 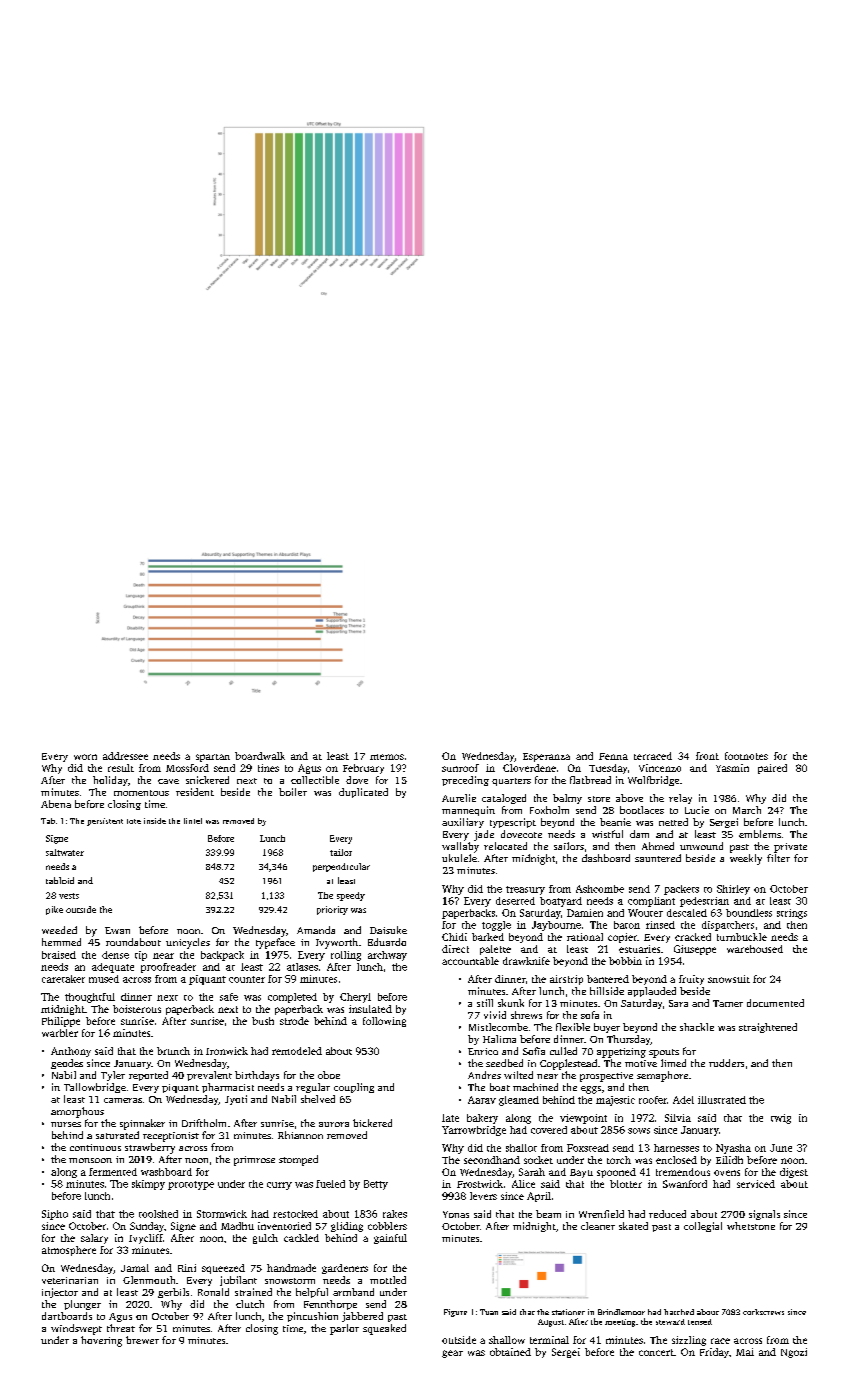 I want to click on footnotes, so click(x=746, y=756).
